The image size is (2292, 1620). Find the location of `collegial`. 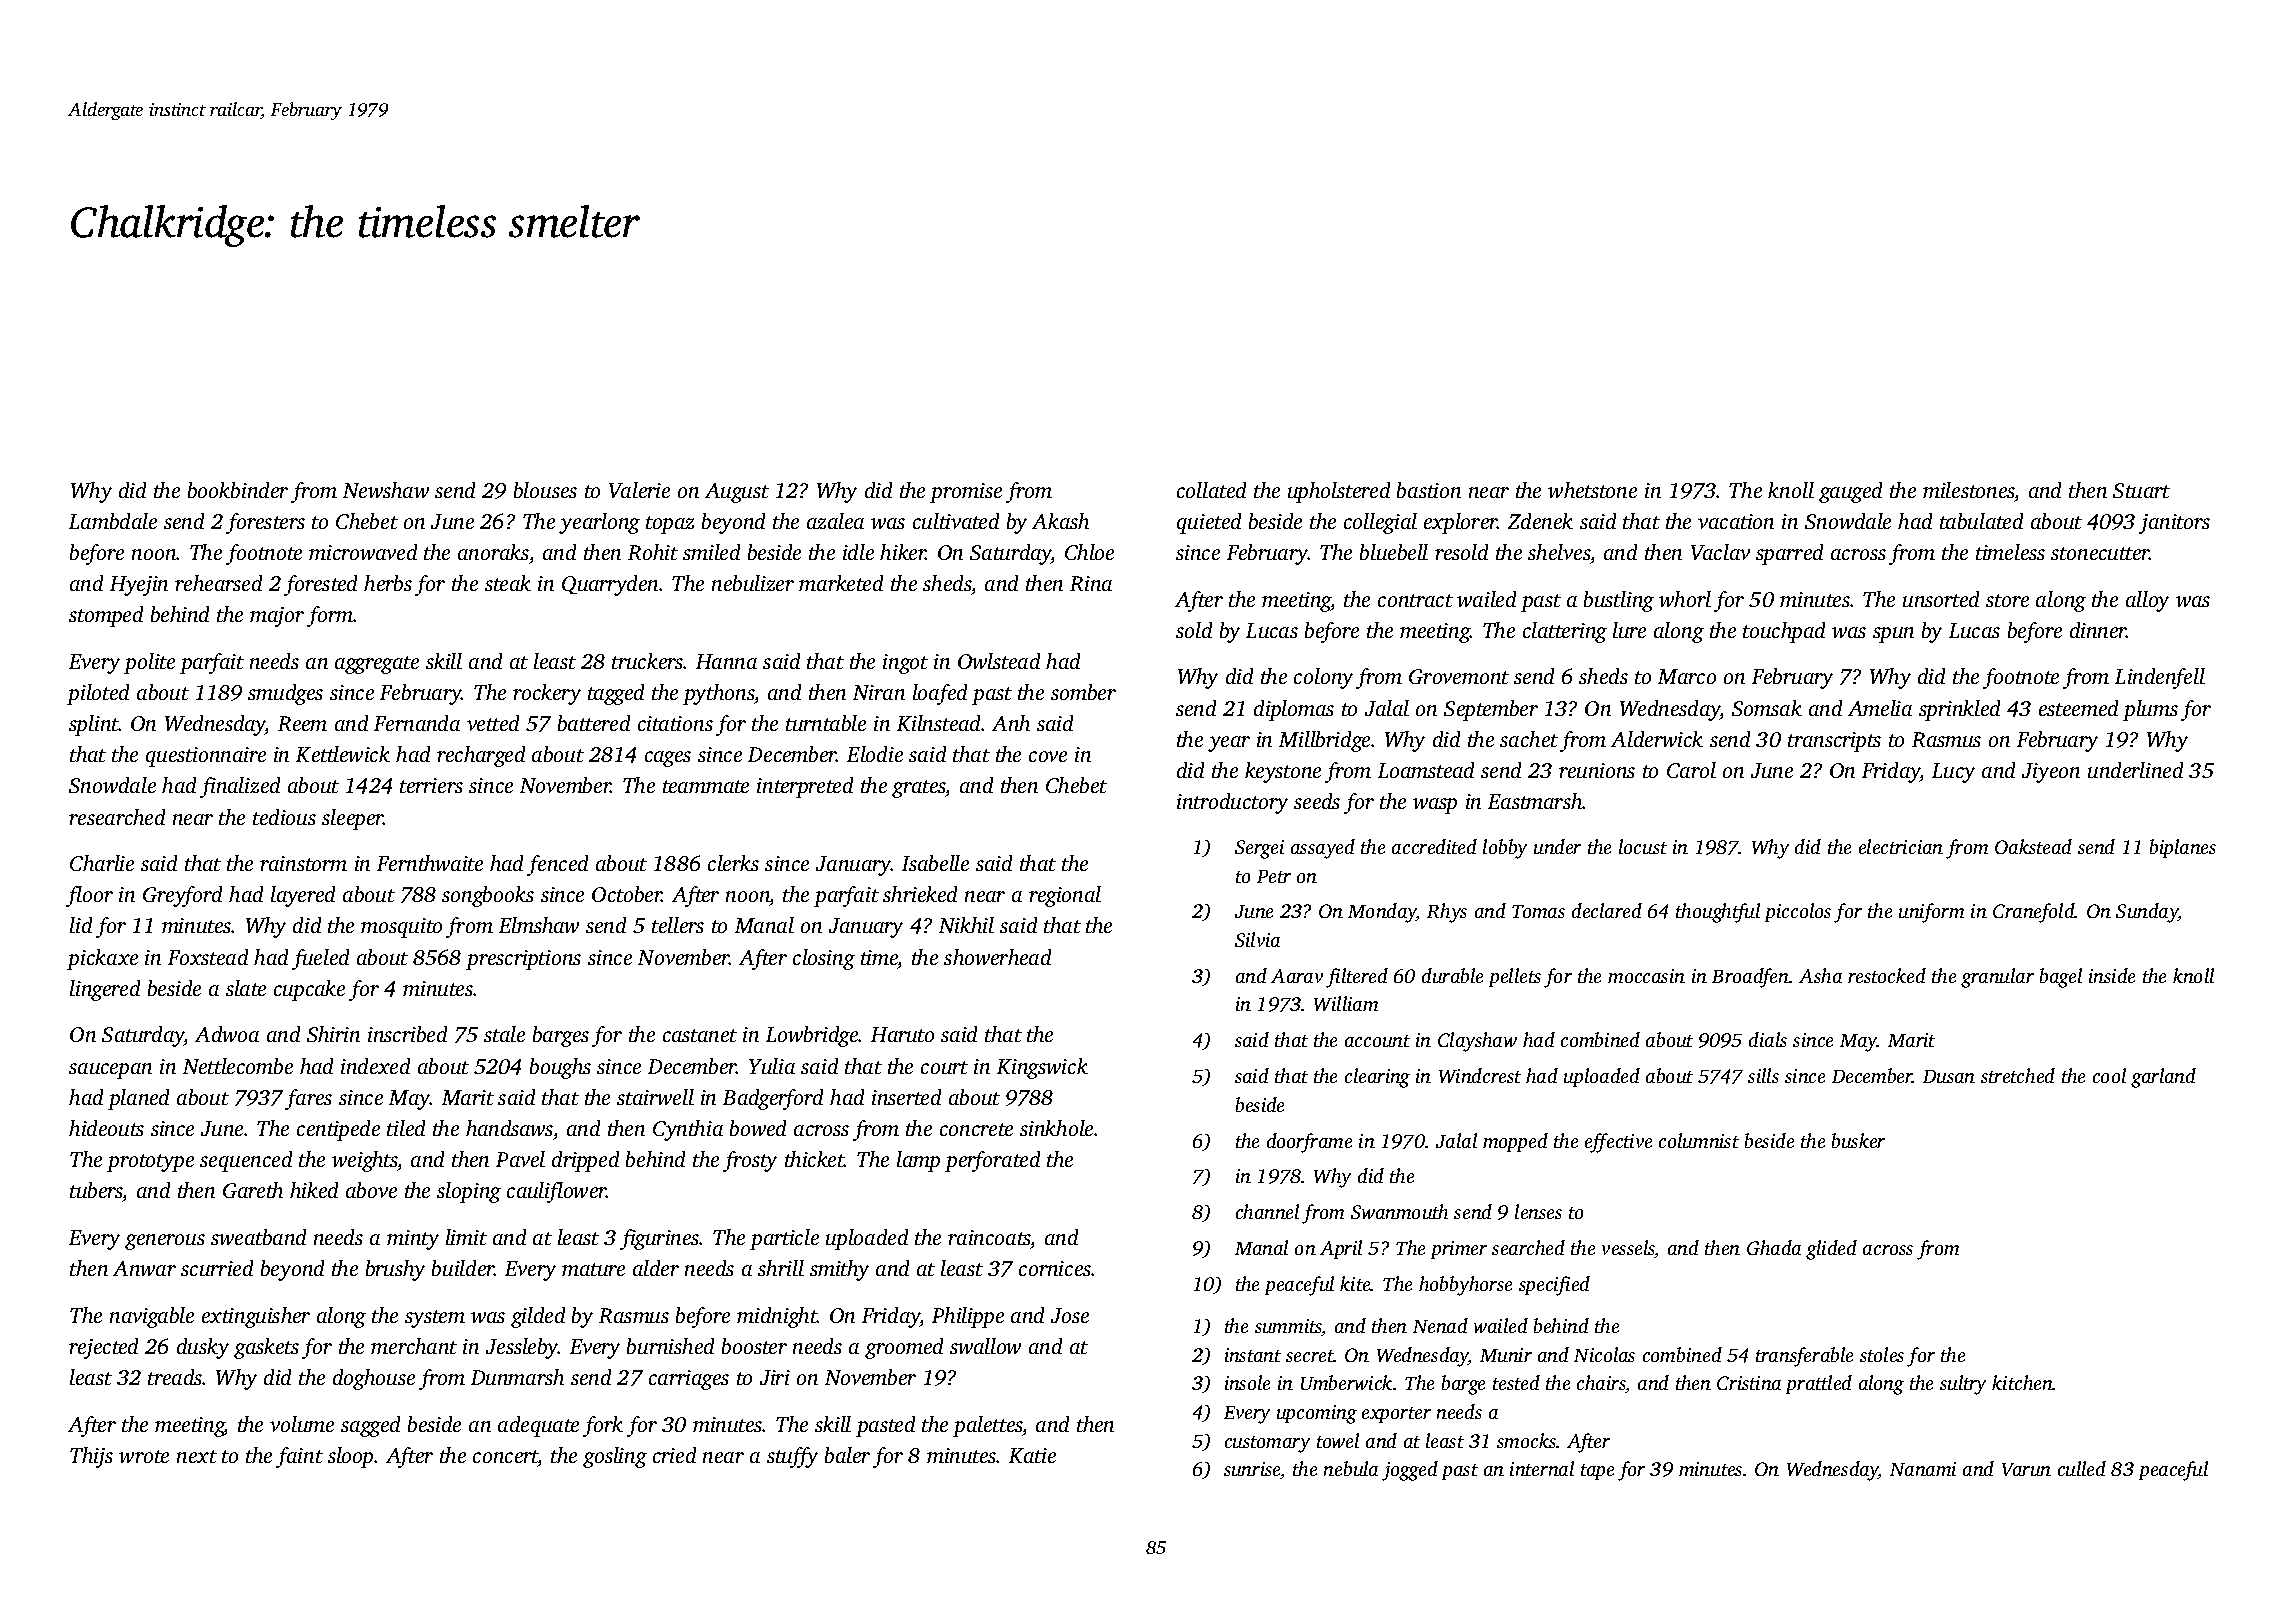

collegial is located at coordinates (1380, 523).
